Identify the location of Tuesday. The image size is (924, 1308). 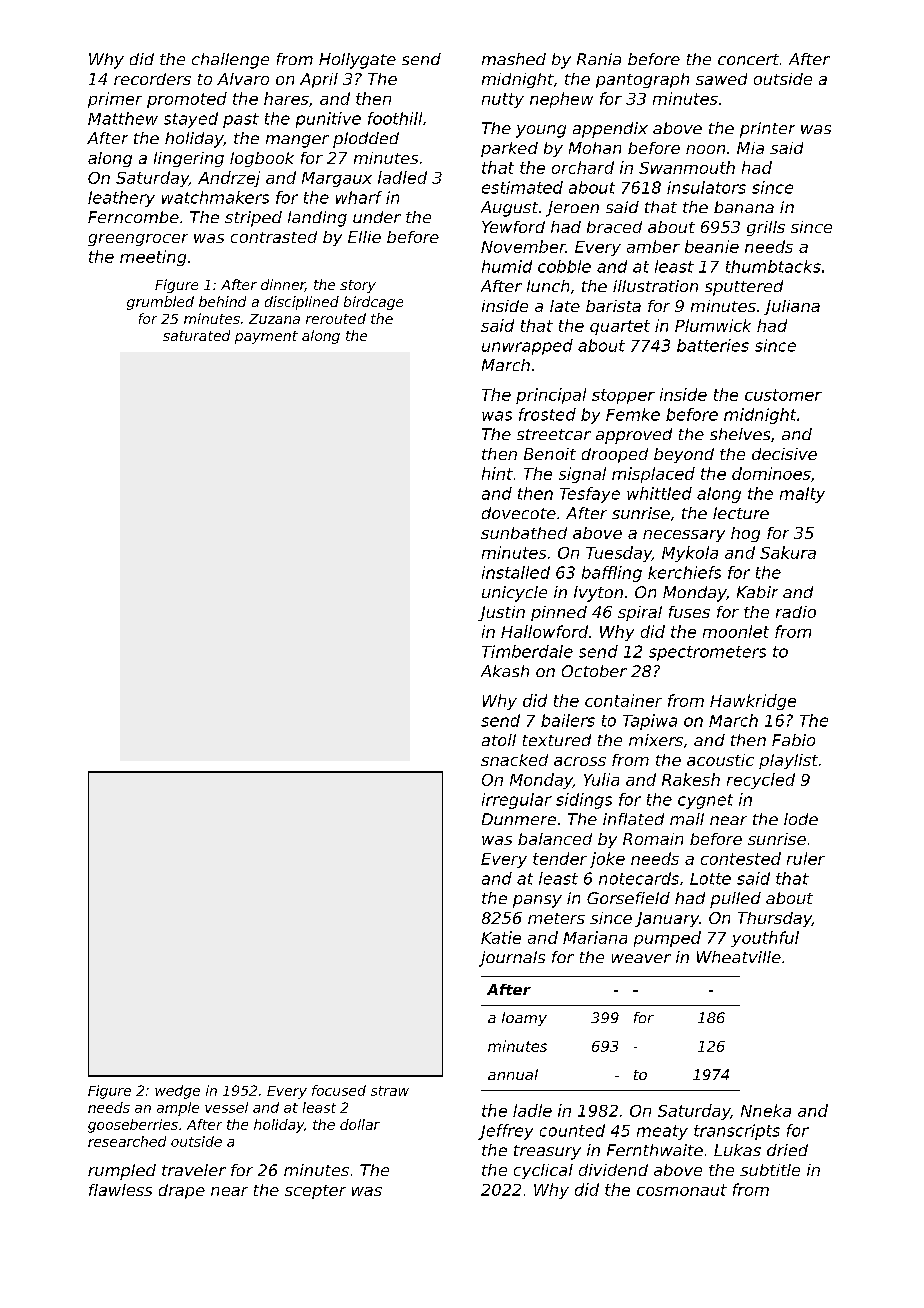
(619, 554).
